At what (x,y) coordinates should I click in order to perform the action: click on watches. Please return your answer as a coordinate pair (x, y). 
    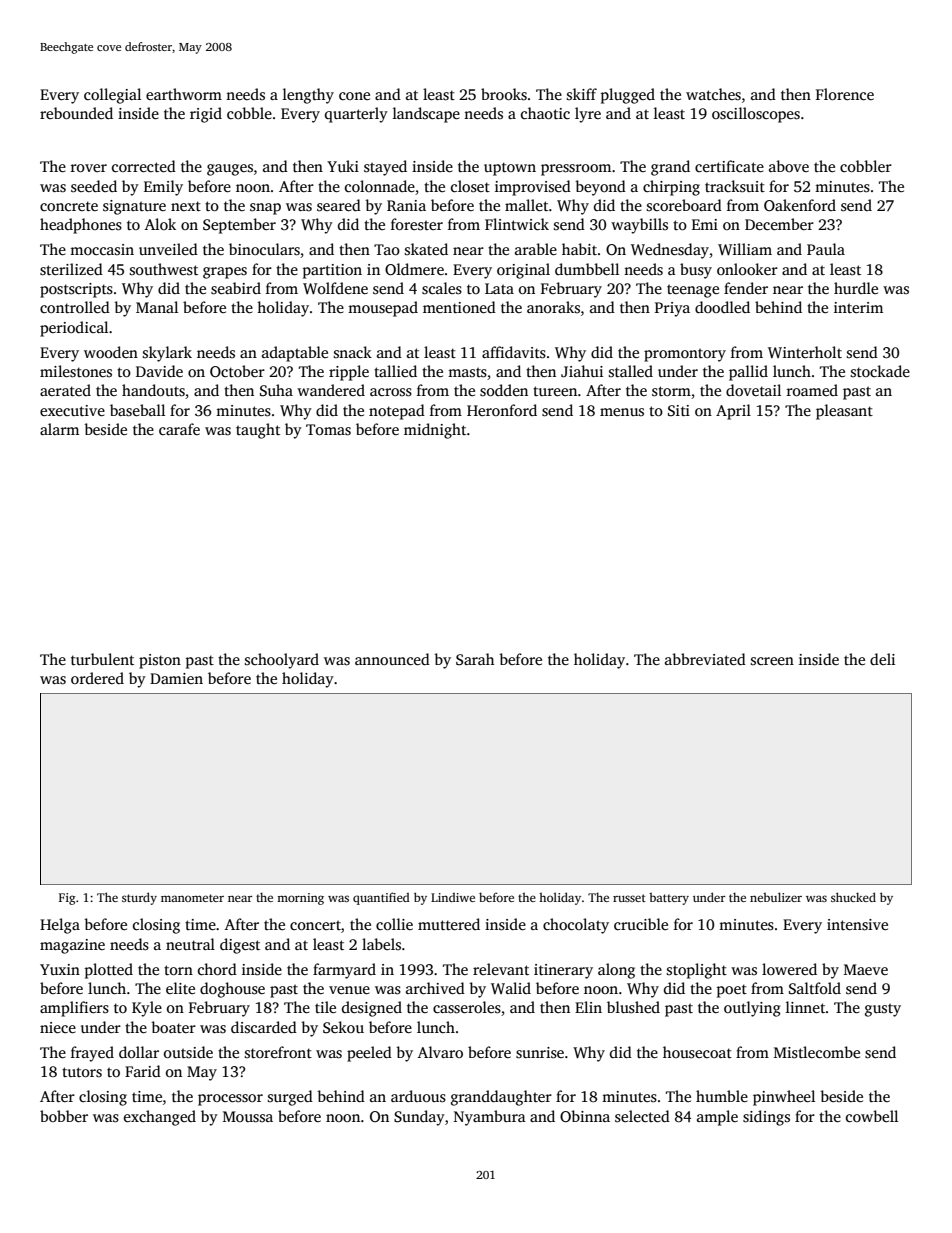
    Looking at the image, I should click on (713, 94).
